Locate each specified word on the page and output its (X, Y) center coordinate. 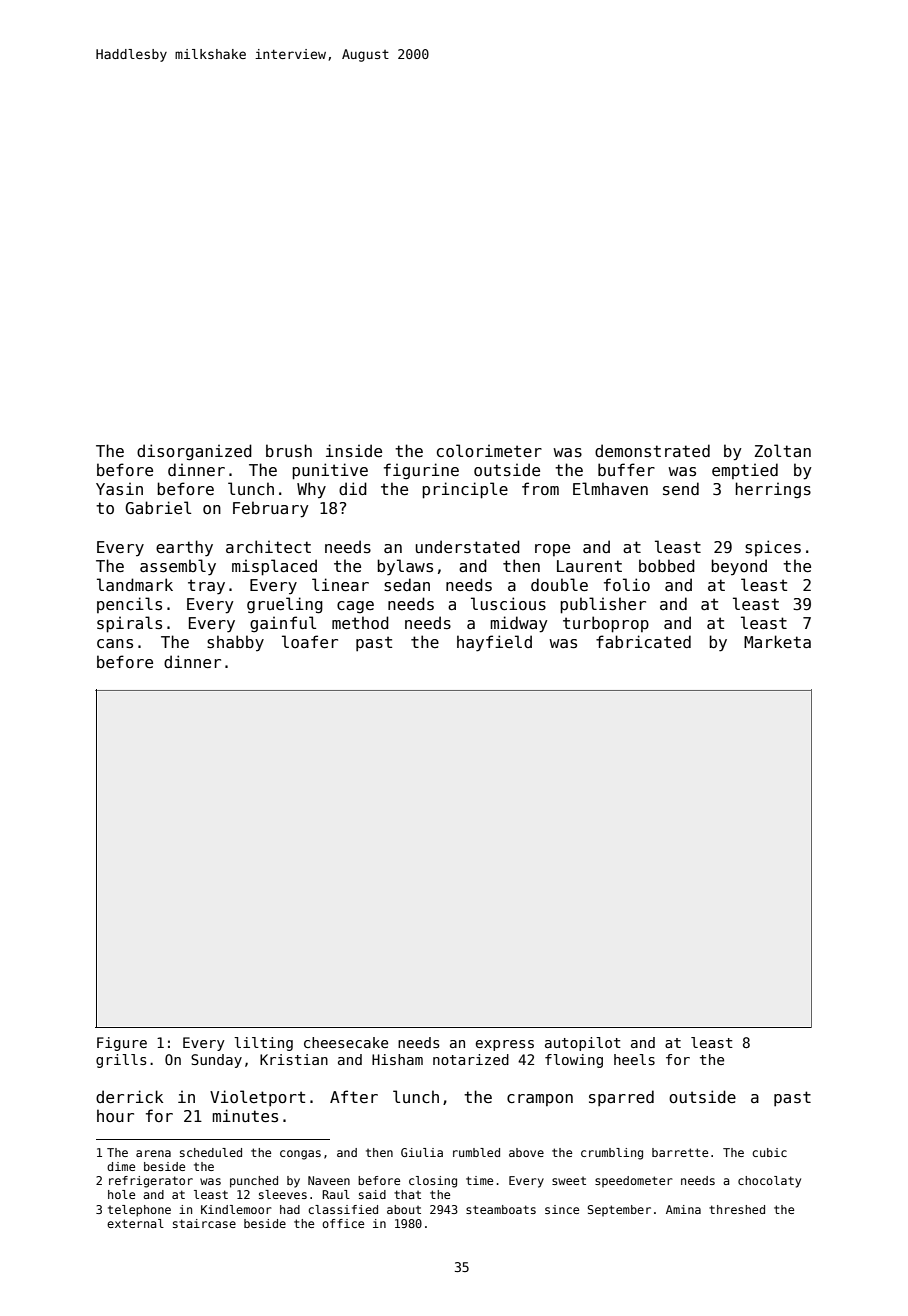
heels (634, 1059)
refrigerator (151, 1182)
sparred (621, 1098)
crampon (540, 1100)
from (540, 488)
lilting (263, 1044)
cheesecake (346, 1042)
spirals (129, 624)
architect (268, 546)
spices (773, 548)
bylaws (405, 567)
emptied (745, 471)
